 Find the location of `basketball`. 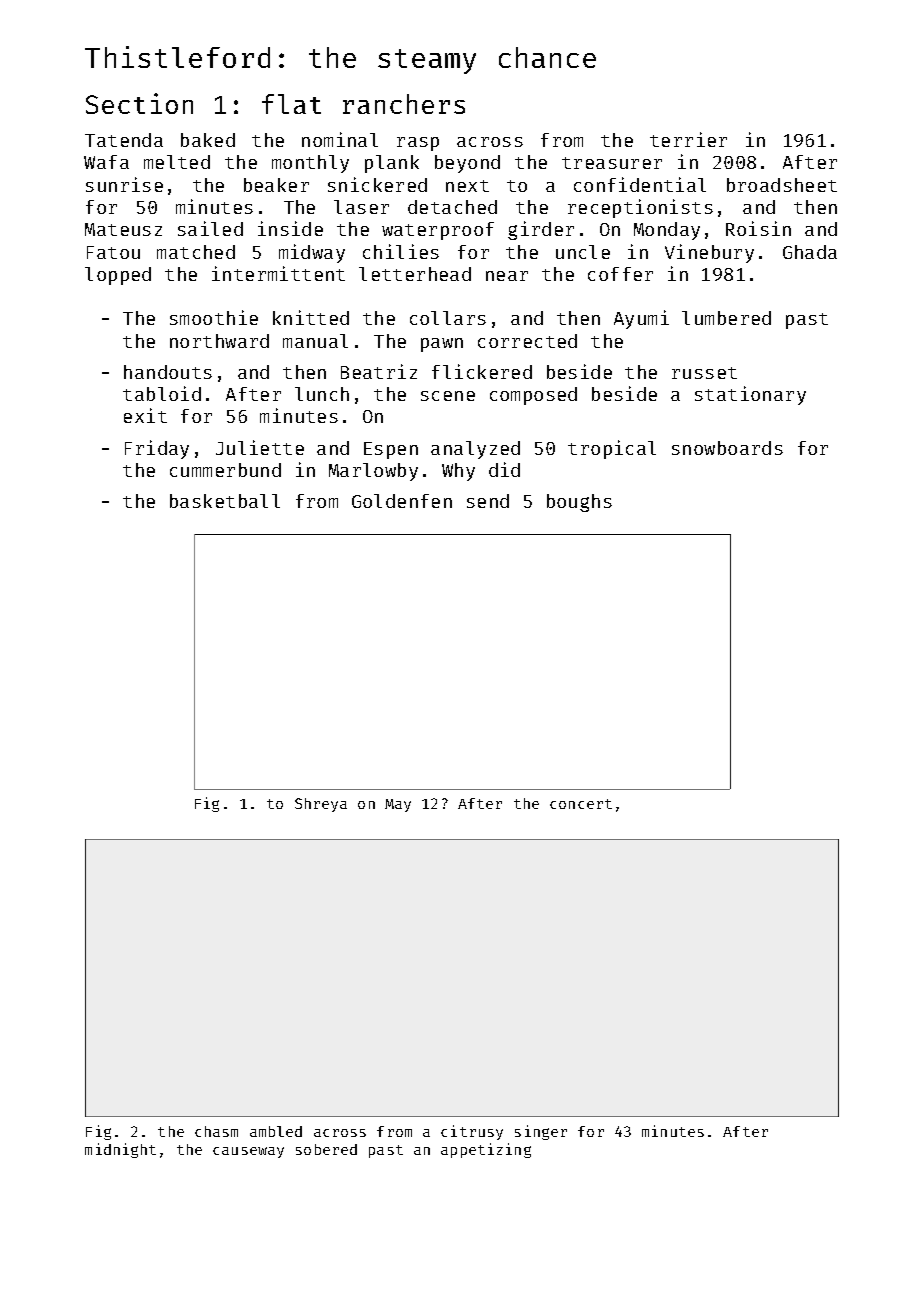

basketball is located at coordinates (225, 501).
